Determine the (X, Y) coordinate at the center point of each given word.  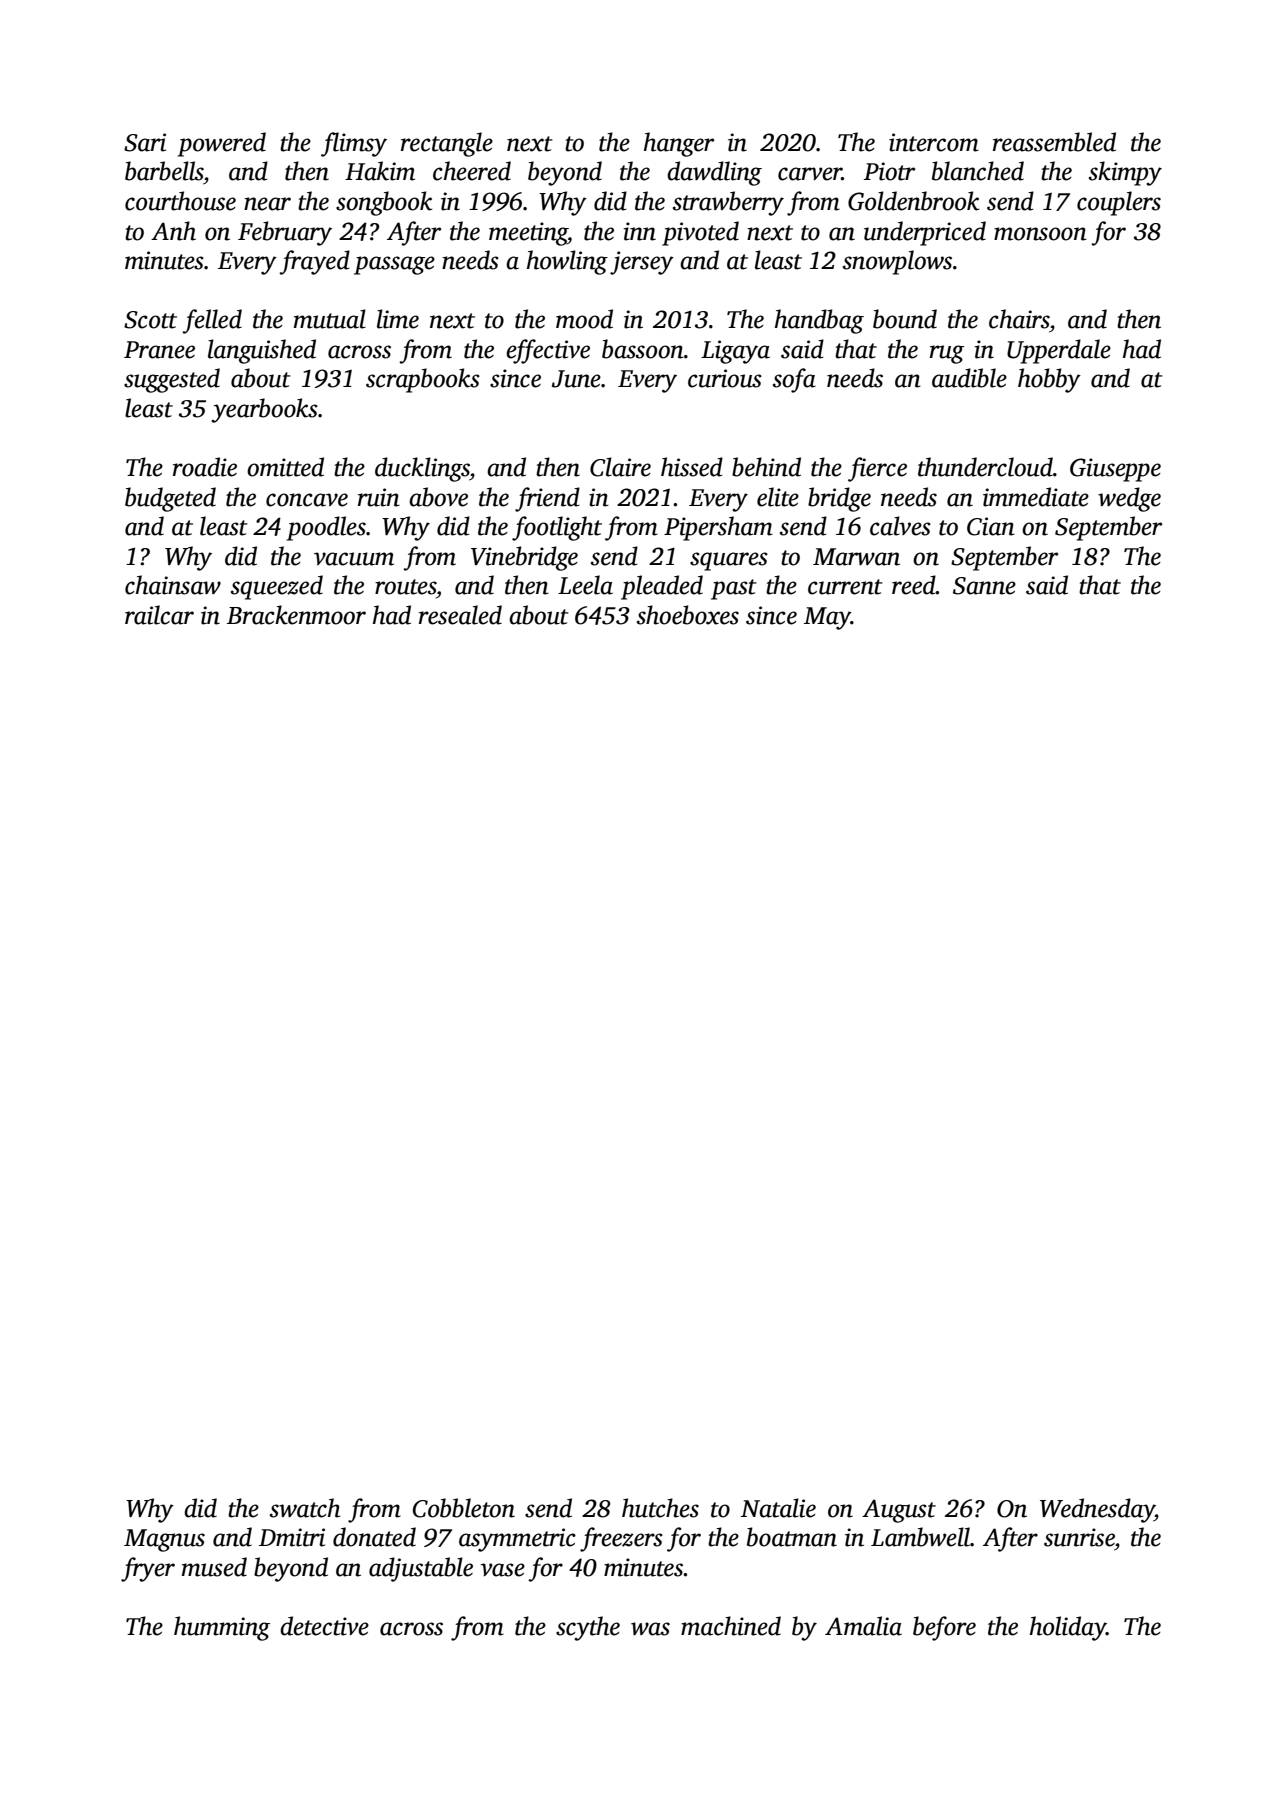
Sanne (984, 586)
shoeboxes (688, 615)
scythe (588, 1628)
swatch (305, 1508)
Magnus (164, 1540)
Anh (173, 231)
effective (548, 351)
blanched (978, 171)
